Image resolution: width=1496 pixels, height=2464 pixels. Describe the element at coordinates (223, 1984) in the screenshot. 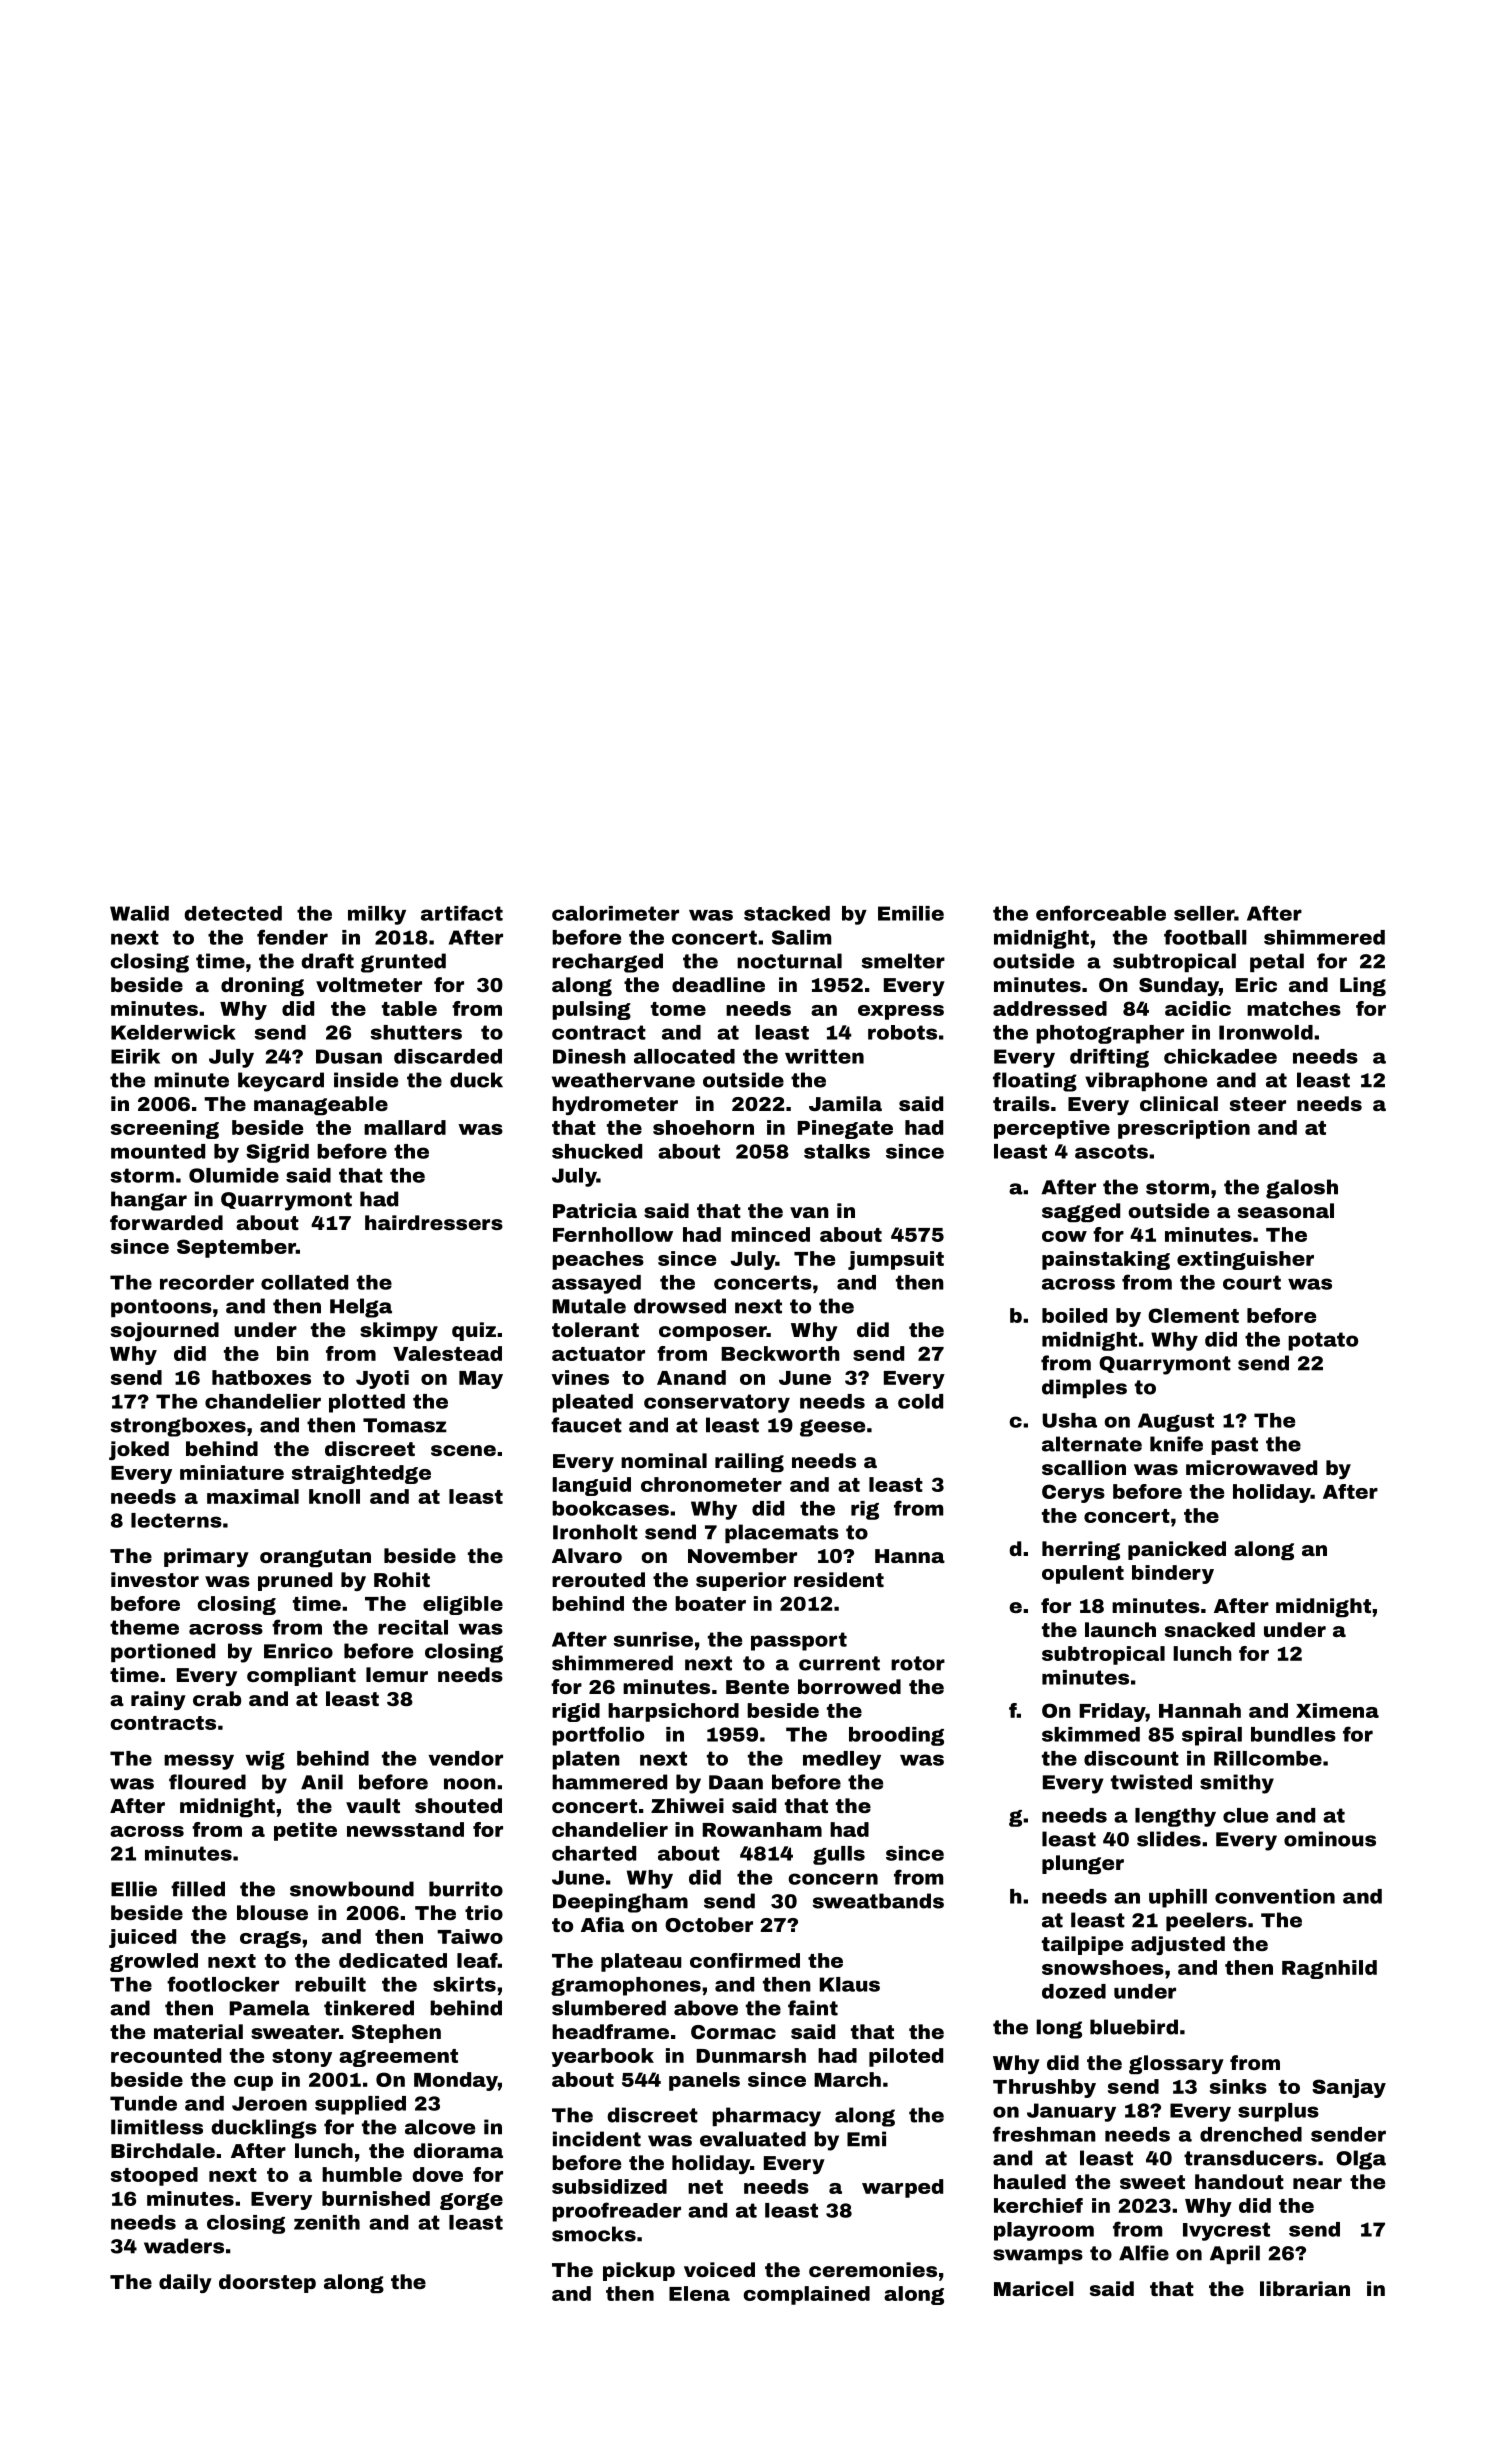

I see `footlocker` at that location.
